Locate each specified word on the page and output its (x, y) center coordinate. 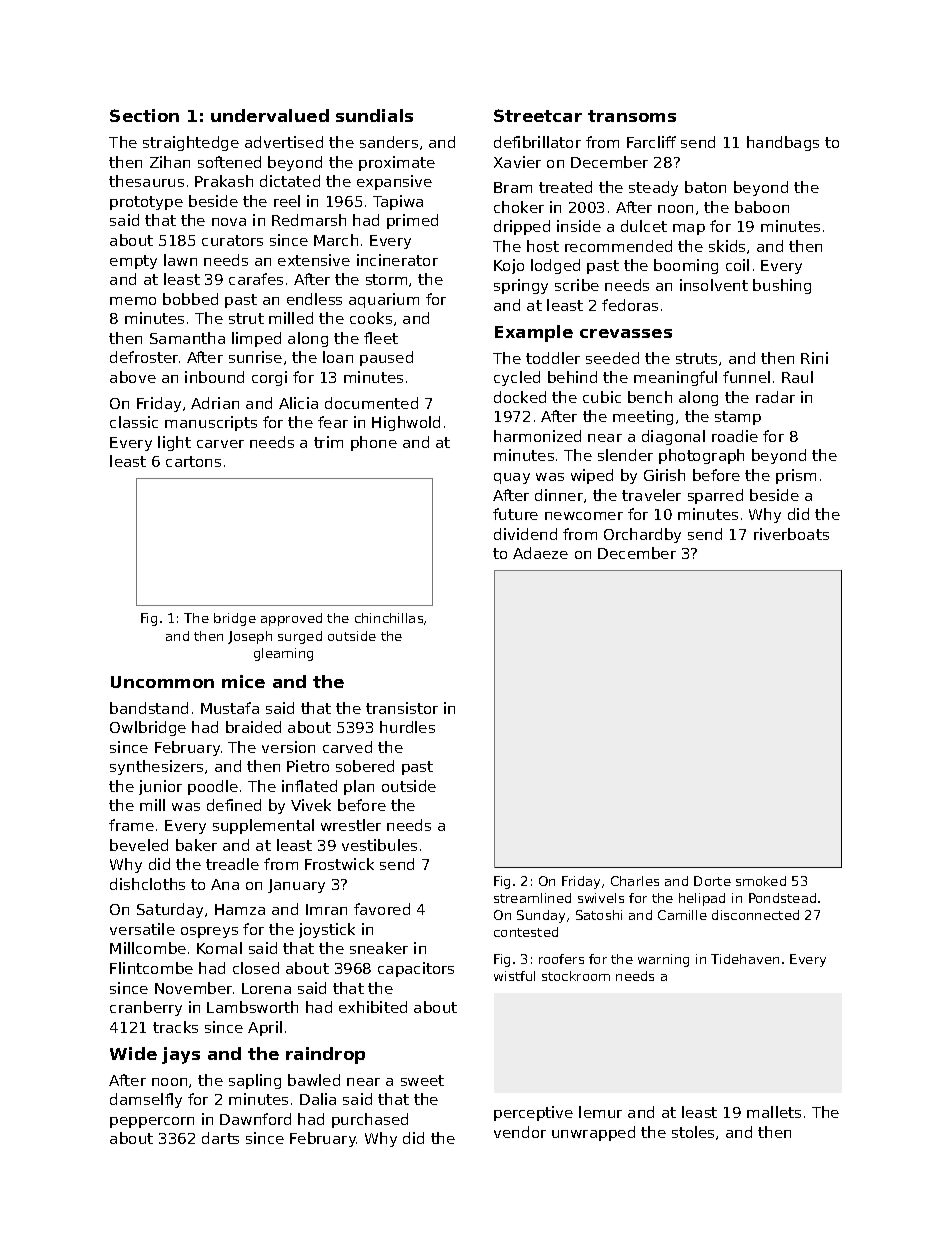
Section (144, 115)
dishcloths (147, 884)
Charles (635, 881)
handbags (783, 143)
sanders (389, 142)
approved (291, 619)
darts (220, 1138)
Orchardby (642, 535)
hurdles (407, 727)
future (515, 514)
